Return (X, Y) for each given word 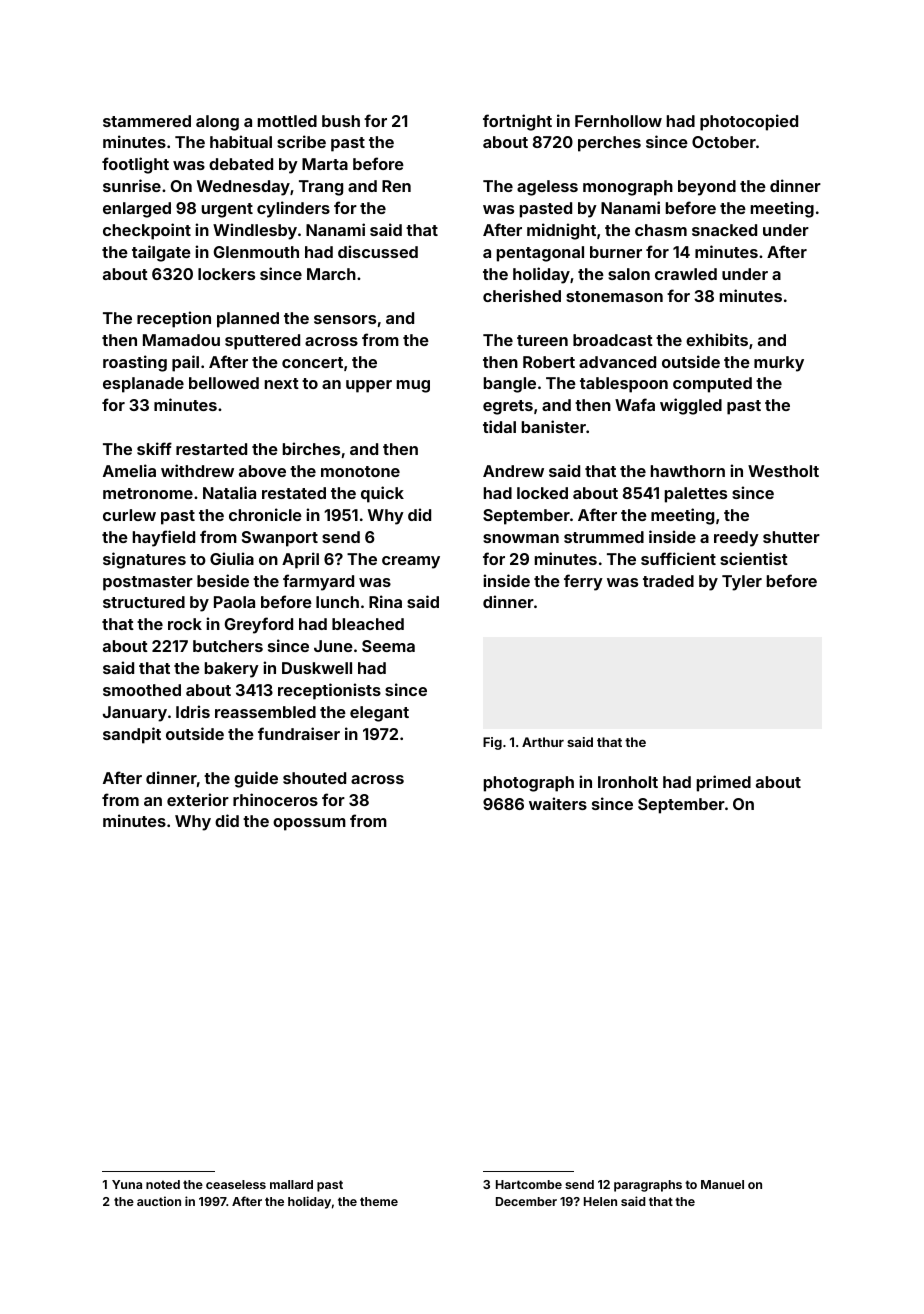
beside (223, 580)
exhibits (717, 339)
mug (413, 386)
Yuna (127, 1184)
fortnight (517, 122)
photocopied (749, 122)
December (526, 1201)
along (217, 123)
